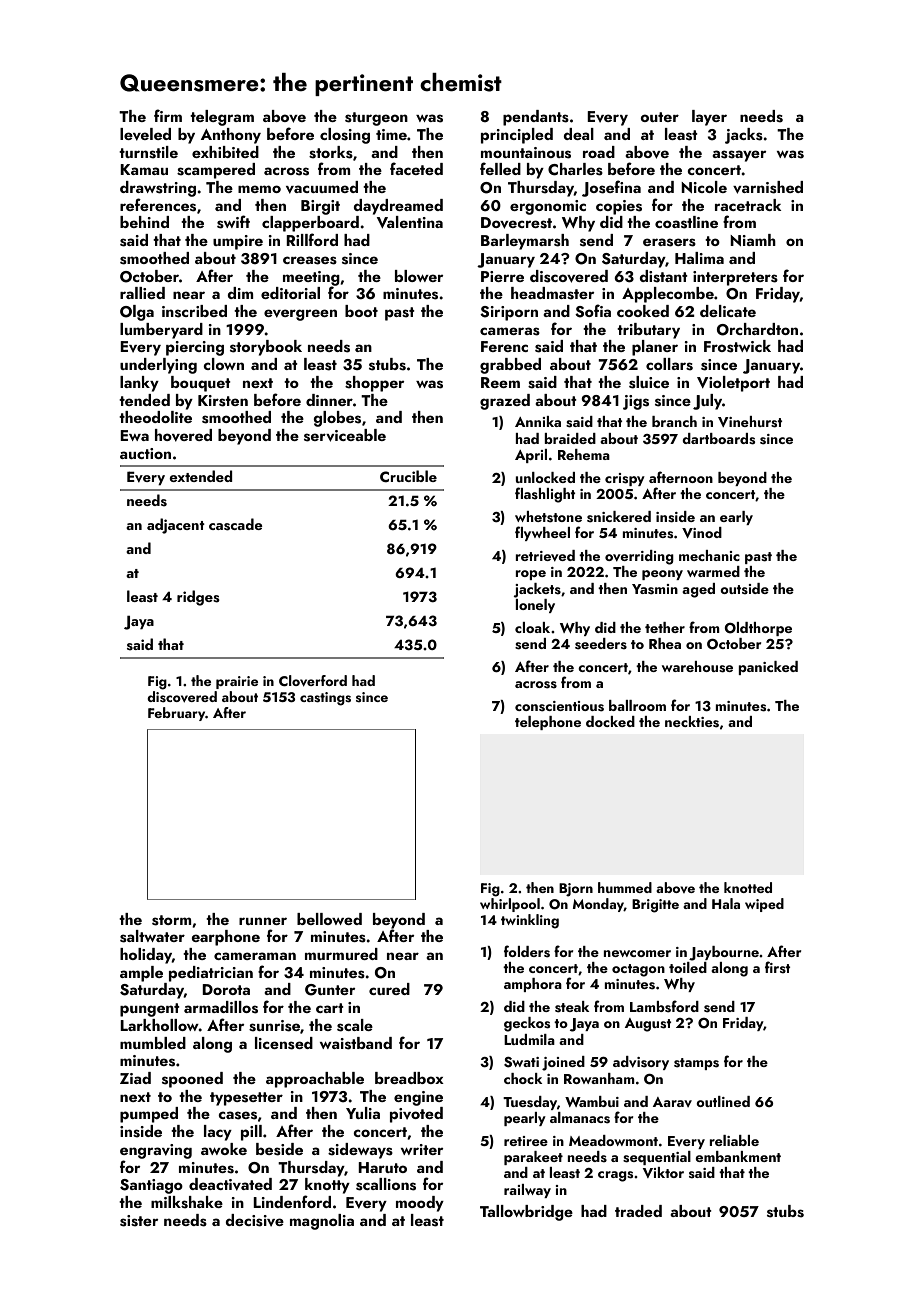  Describe the element at coordinates (376, 119) in the screenshot. I see `sturgeon` at that location.
